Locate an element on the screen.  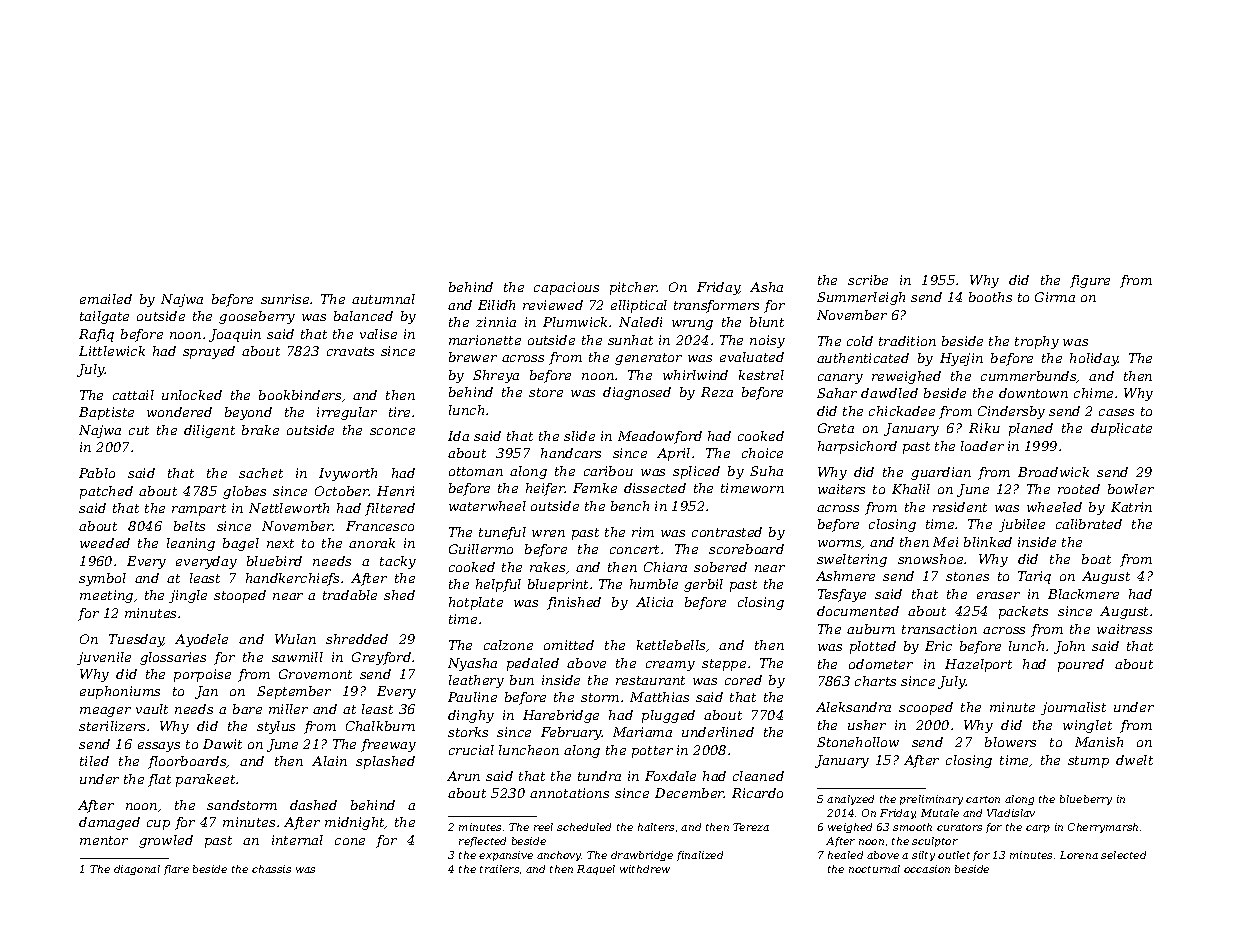
autumnal is located at coordinates (383, 299).
